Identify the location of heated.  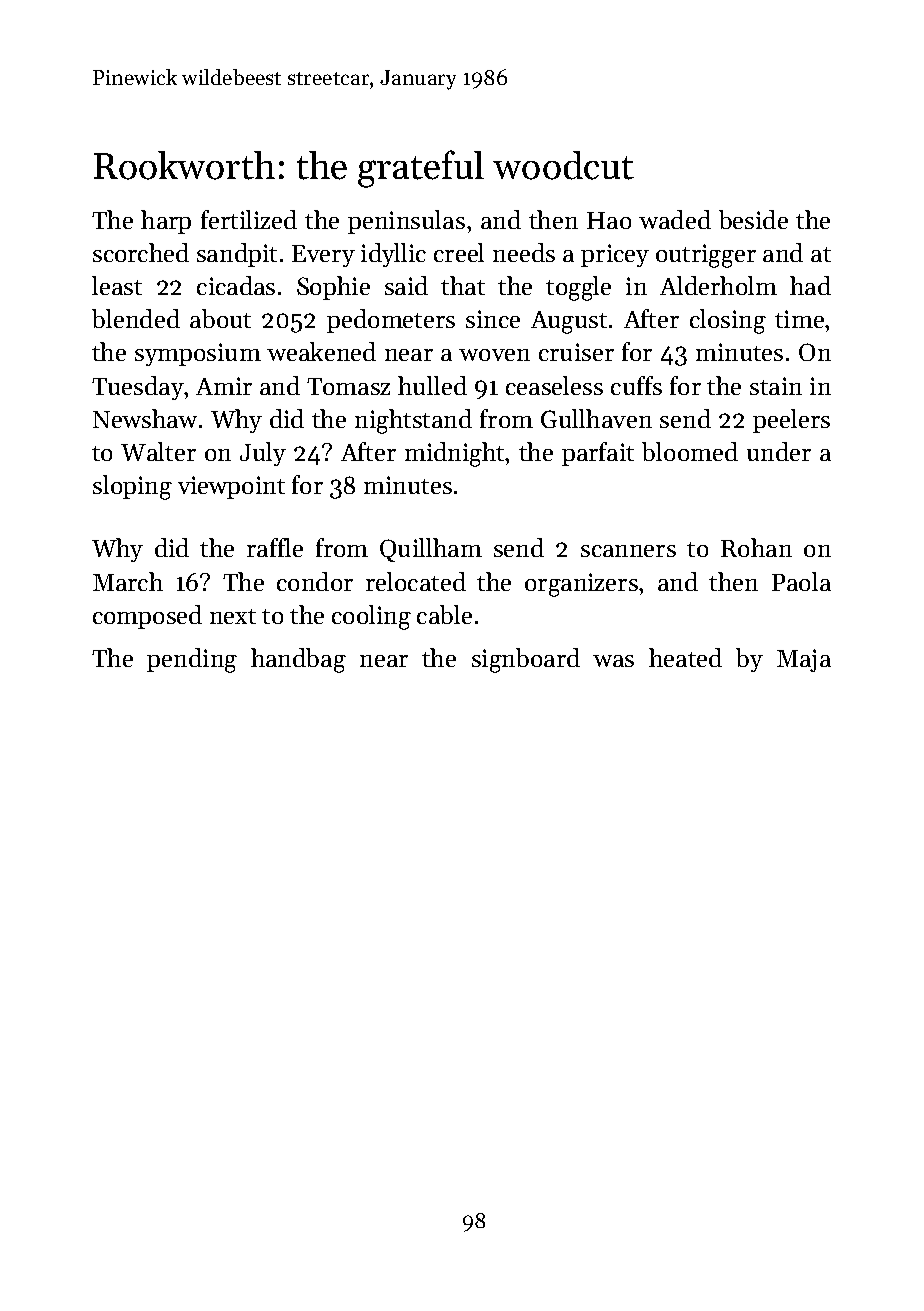
(685, 657).
